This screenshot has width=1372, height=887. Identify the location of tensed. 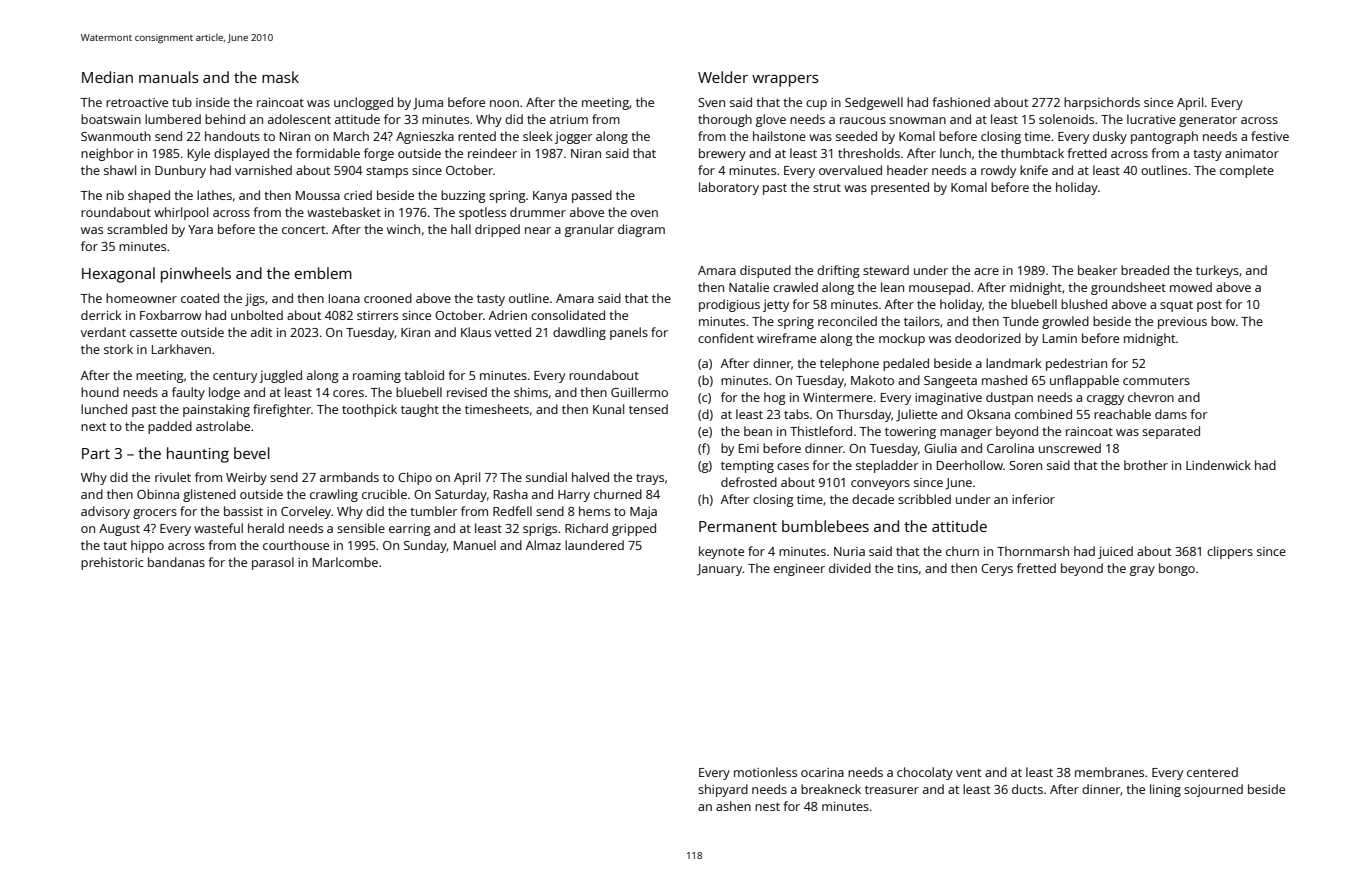
(648, 409).
